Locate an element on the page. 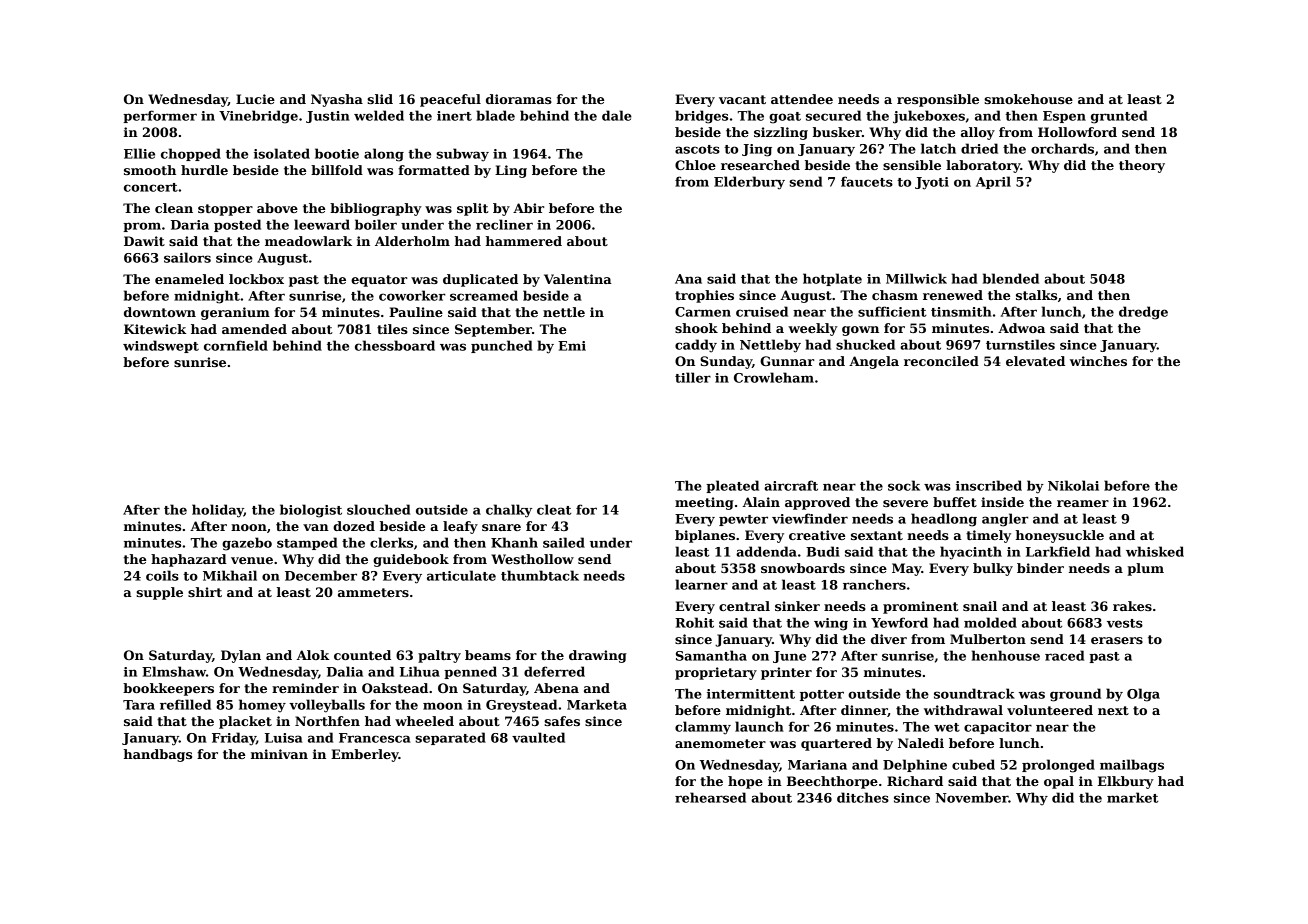  bridges is located at coordinates (701, 117).
